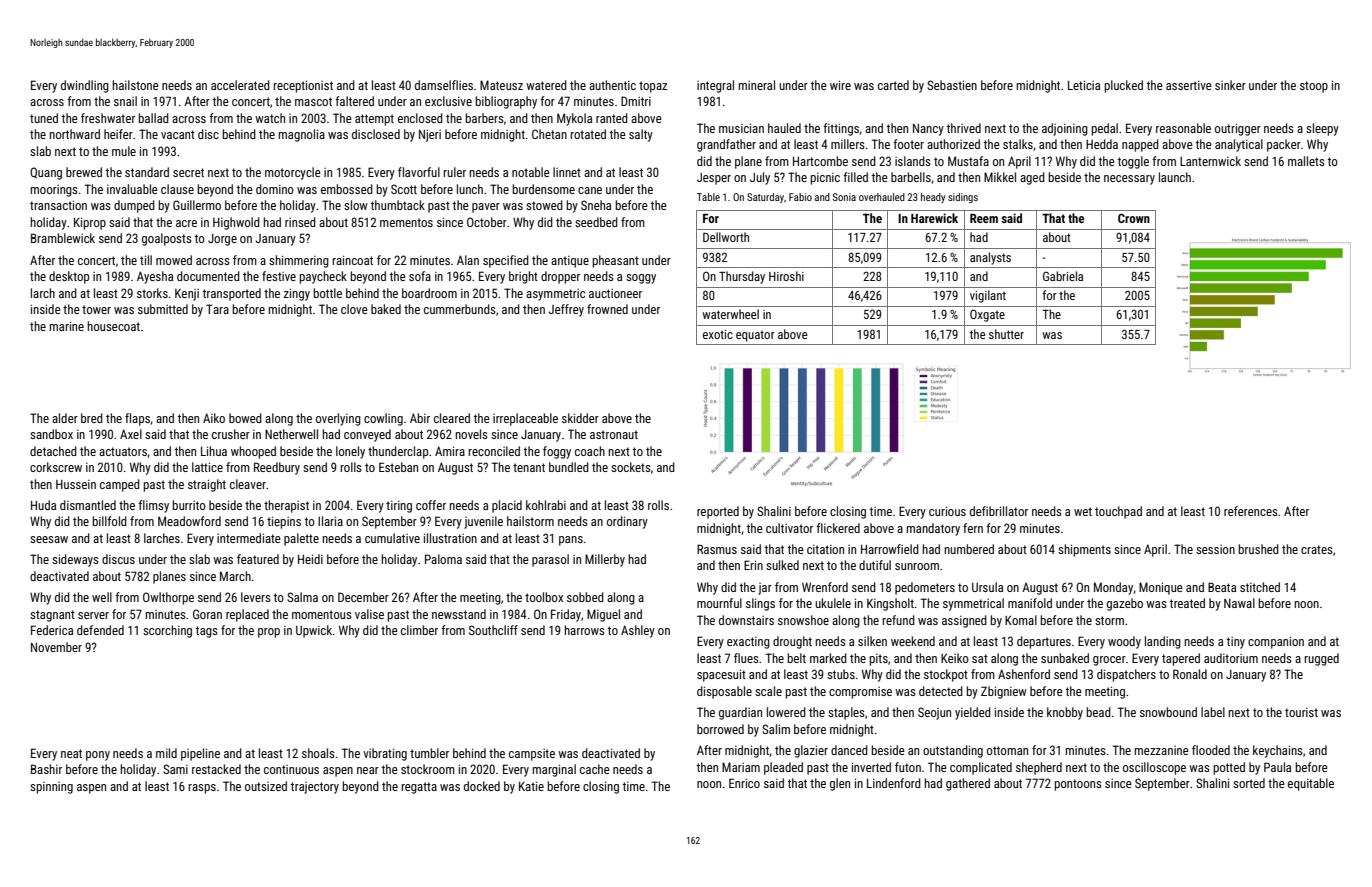  What do you see at coordinates (947, 511) in the screenshot?
I see `curious` at bounding box center [947, 511].
